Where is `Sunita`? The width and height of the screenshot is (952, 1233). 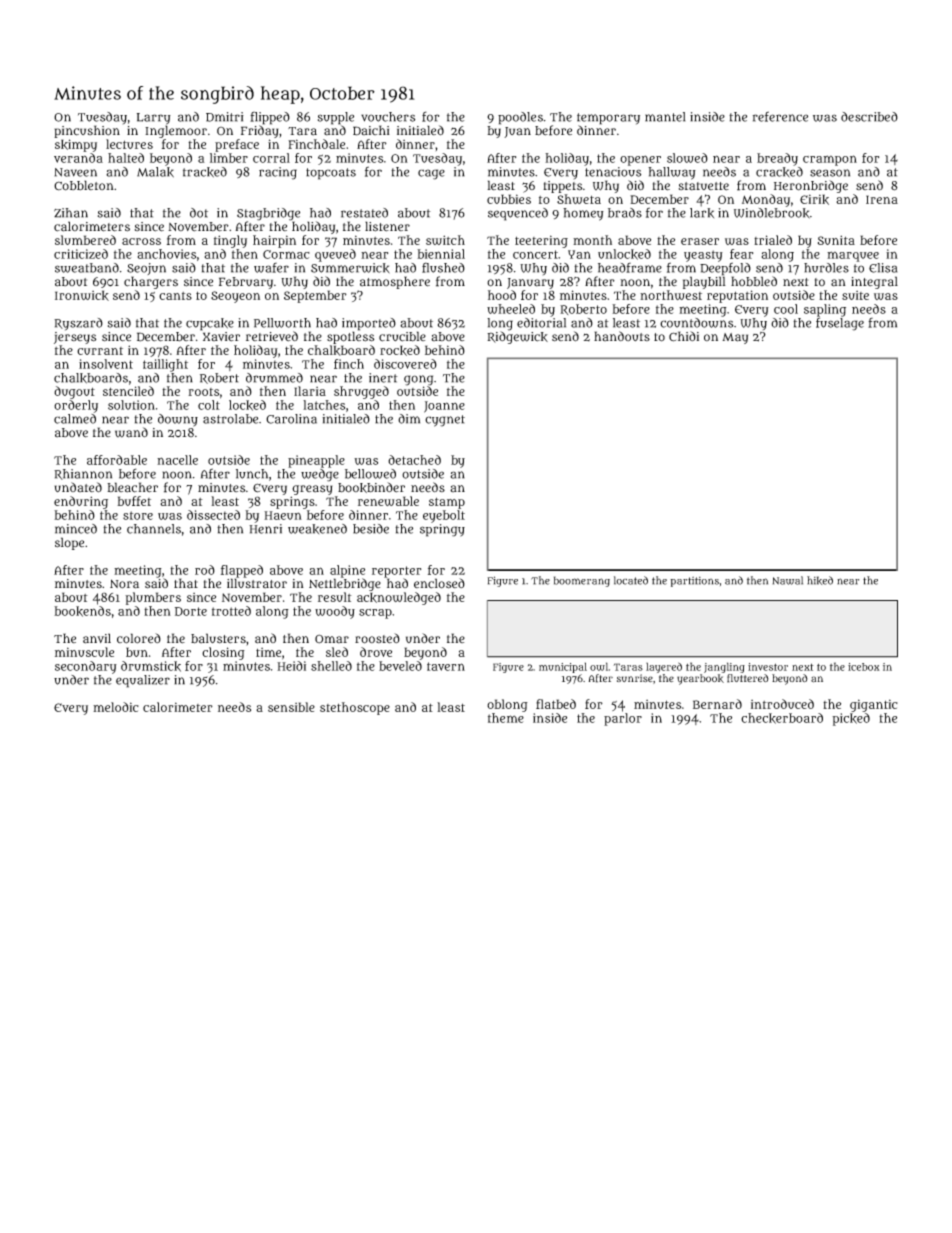 Sunita is located at coordinates (836, 240).
